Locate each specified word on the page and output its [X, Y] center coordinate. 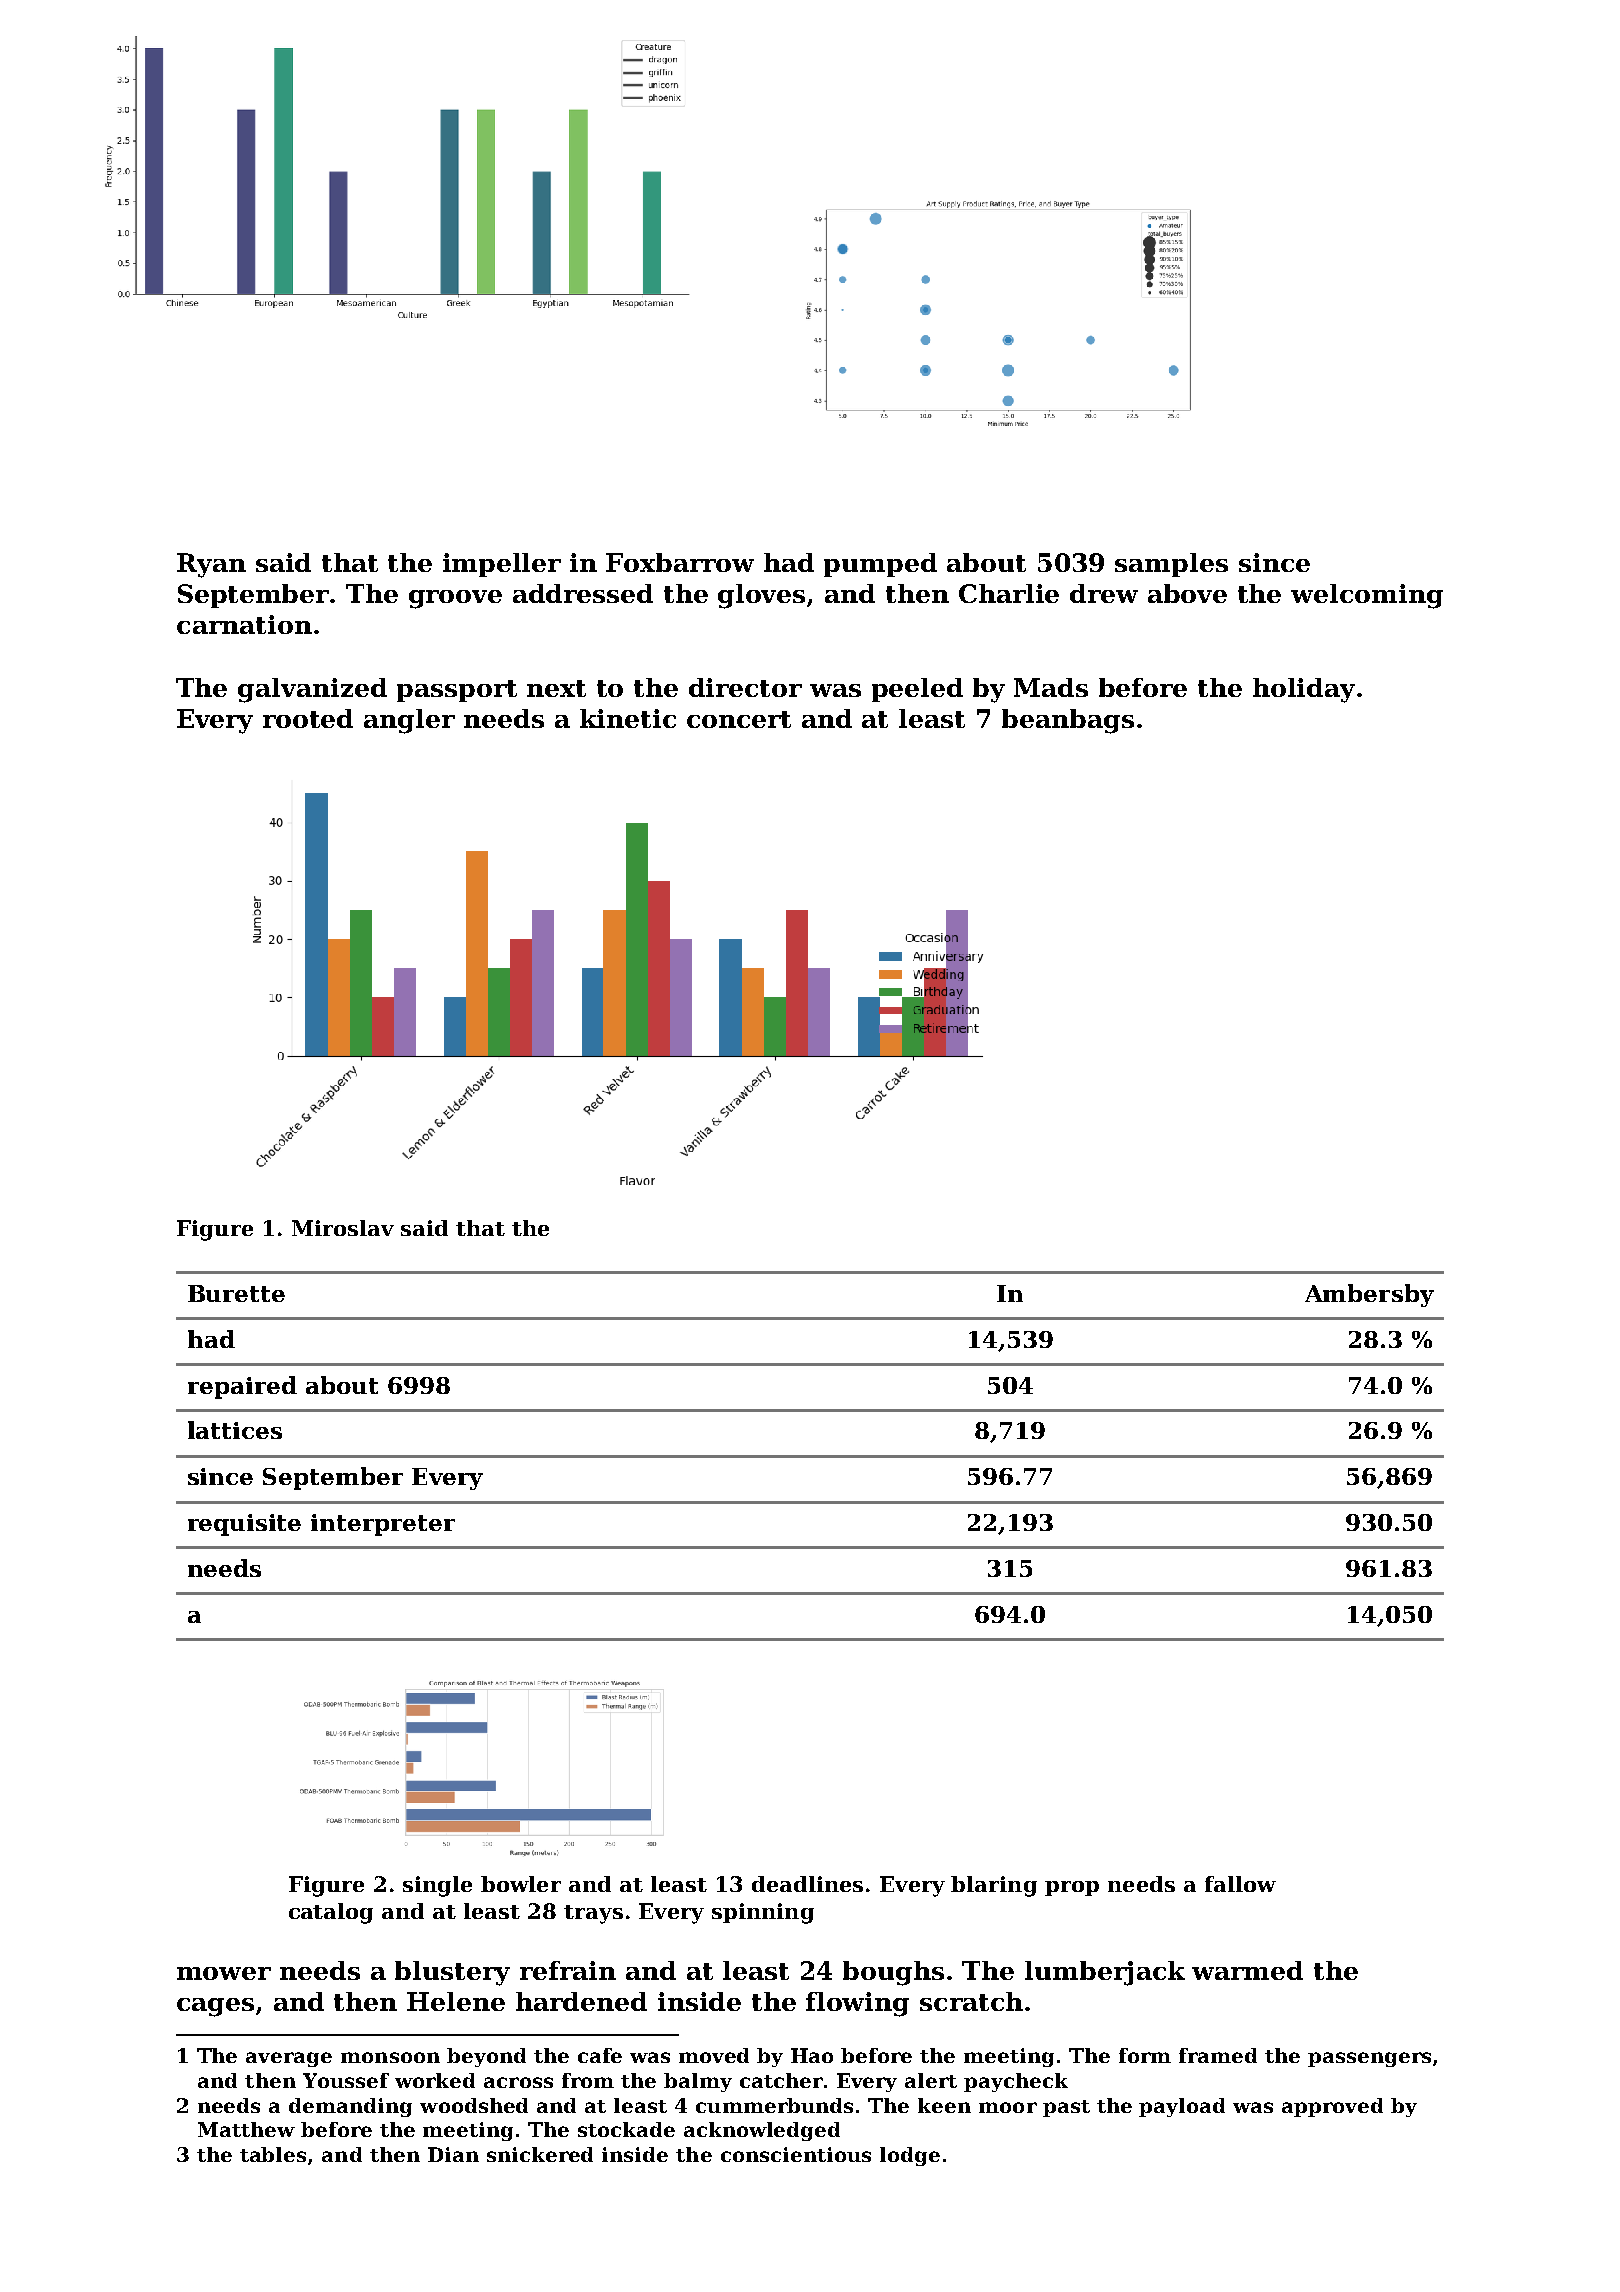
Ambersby [1369, 1295]
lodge [910, 2156]
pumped [880, 565]
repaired [242, 1387]
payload [1182, 2107]
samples [1171, 565]
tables [273, 2154]
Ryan [211, 565]
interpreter [383, 1525]
